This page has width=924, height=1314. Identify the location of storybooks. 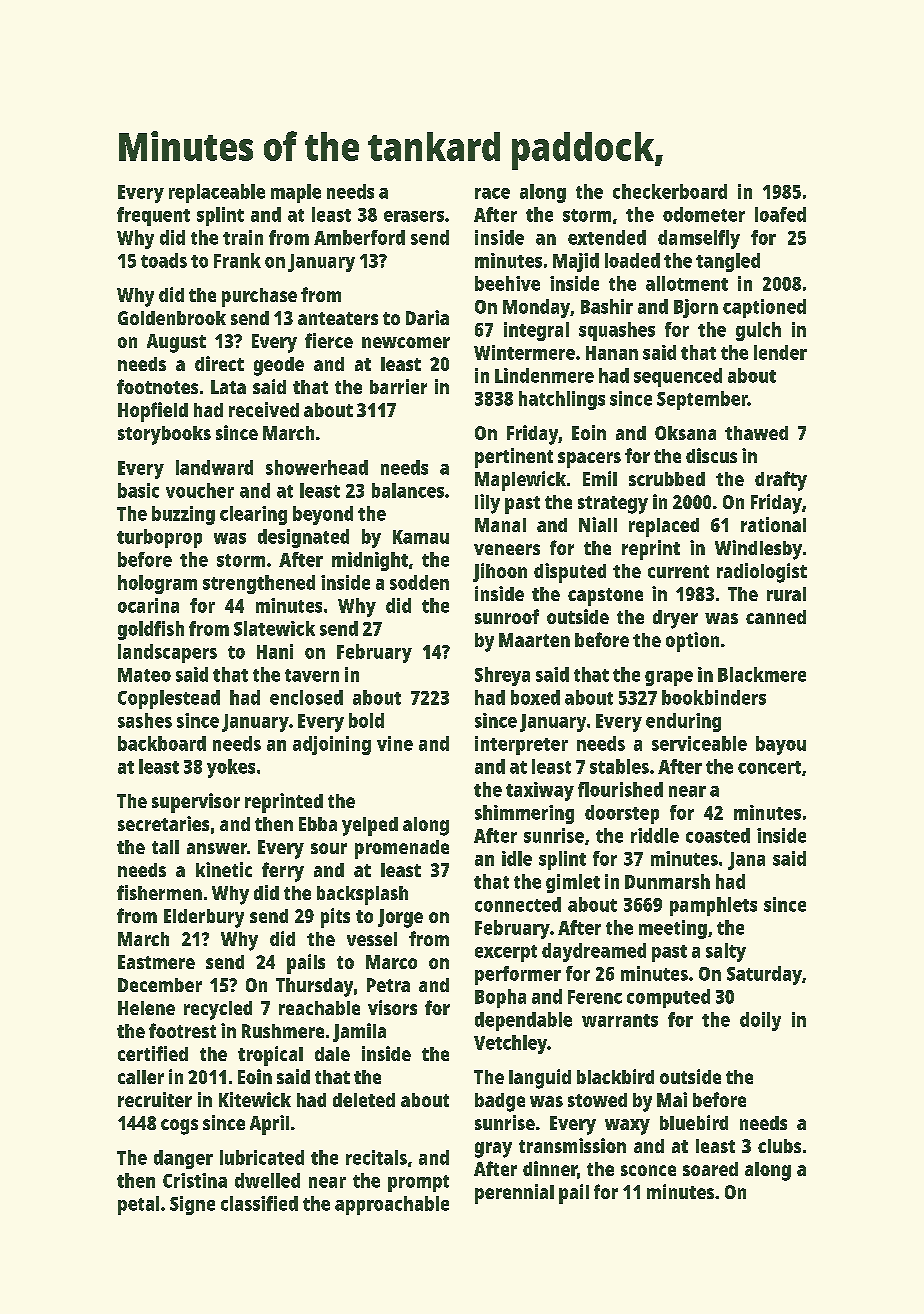
(164, 435).
